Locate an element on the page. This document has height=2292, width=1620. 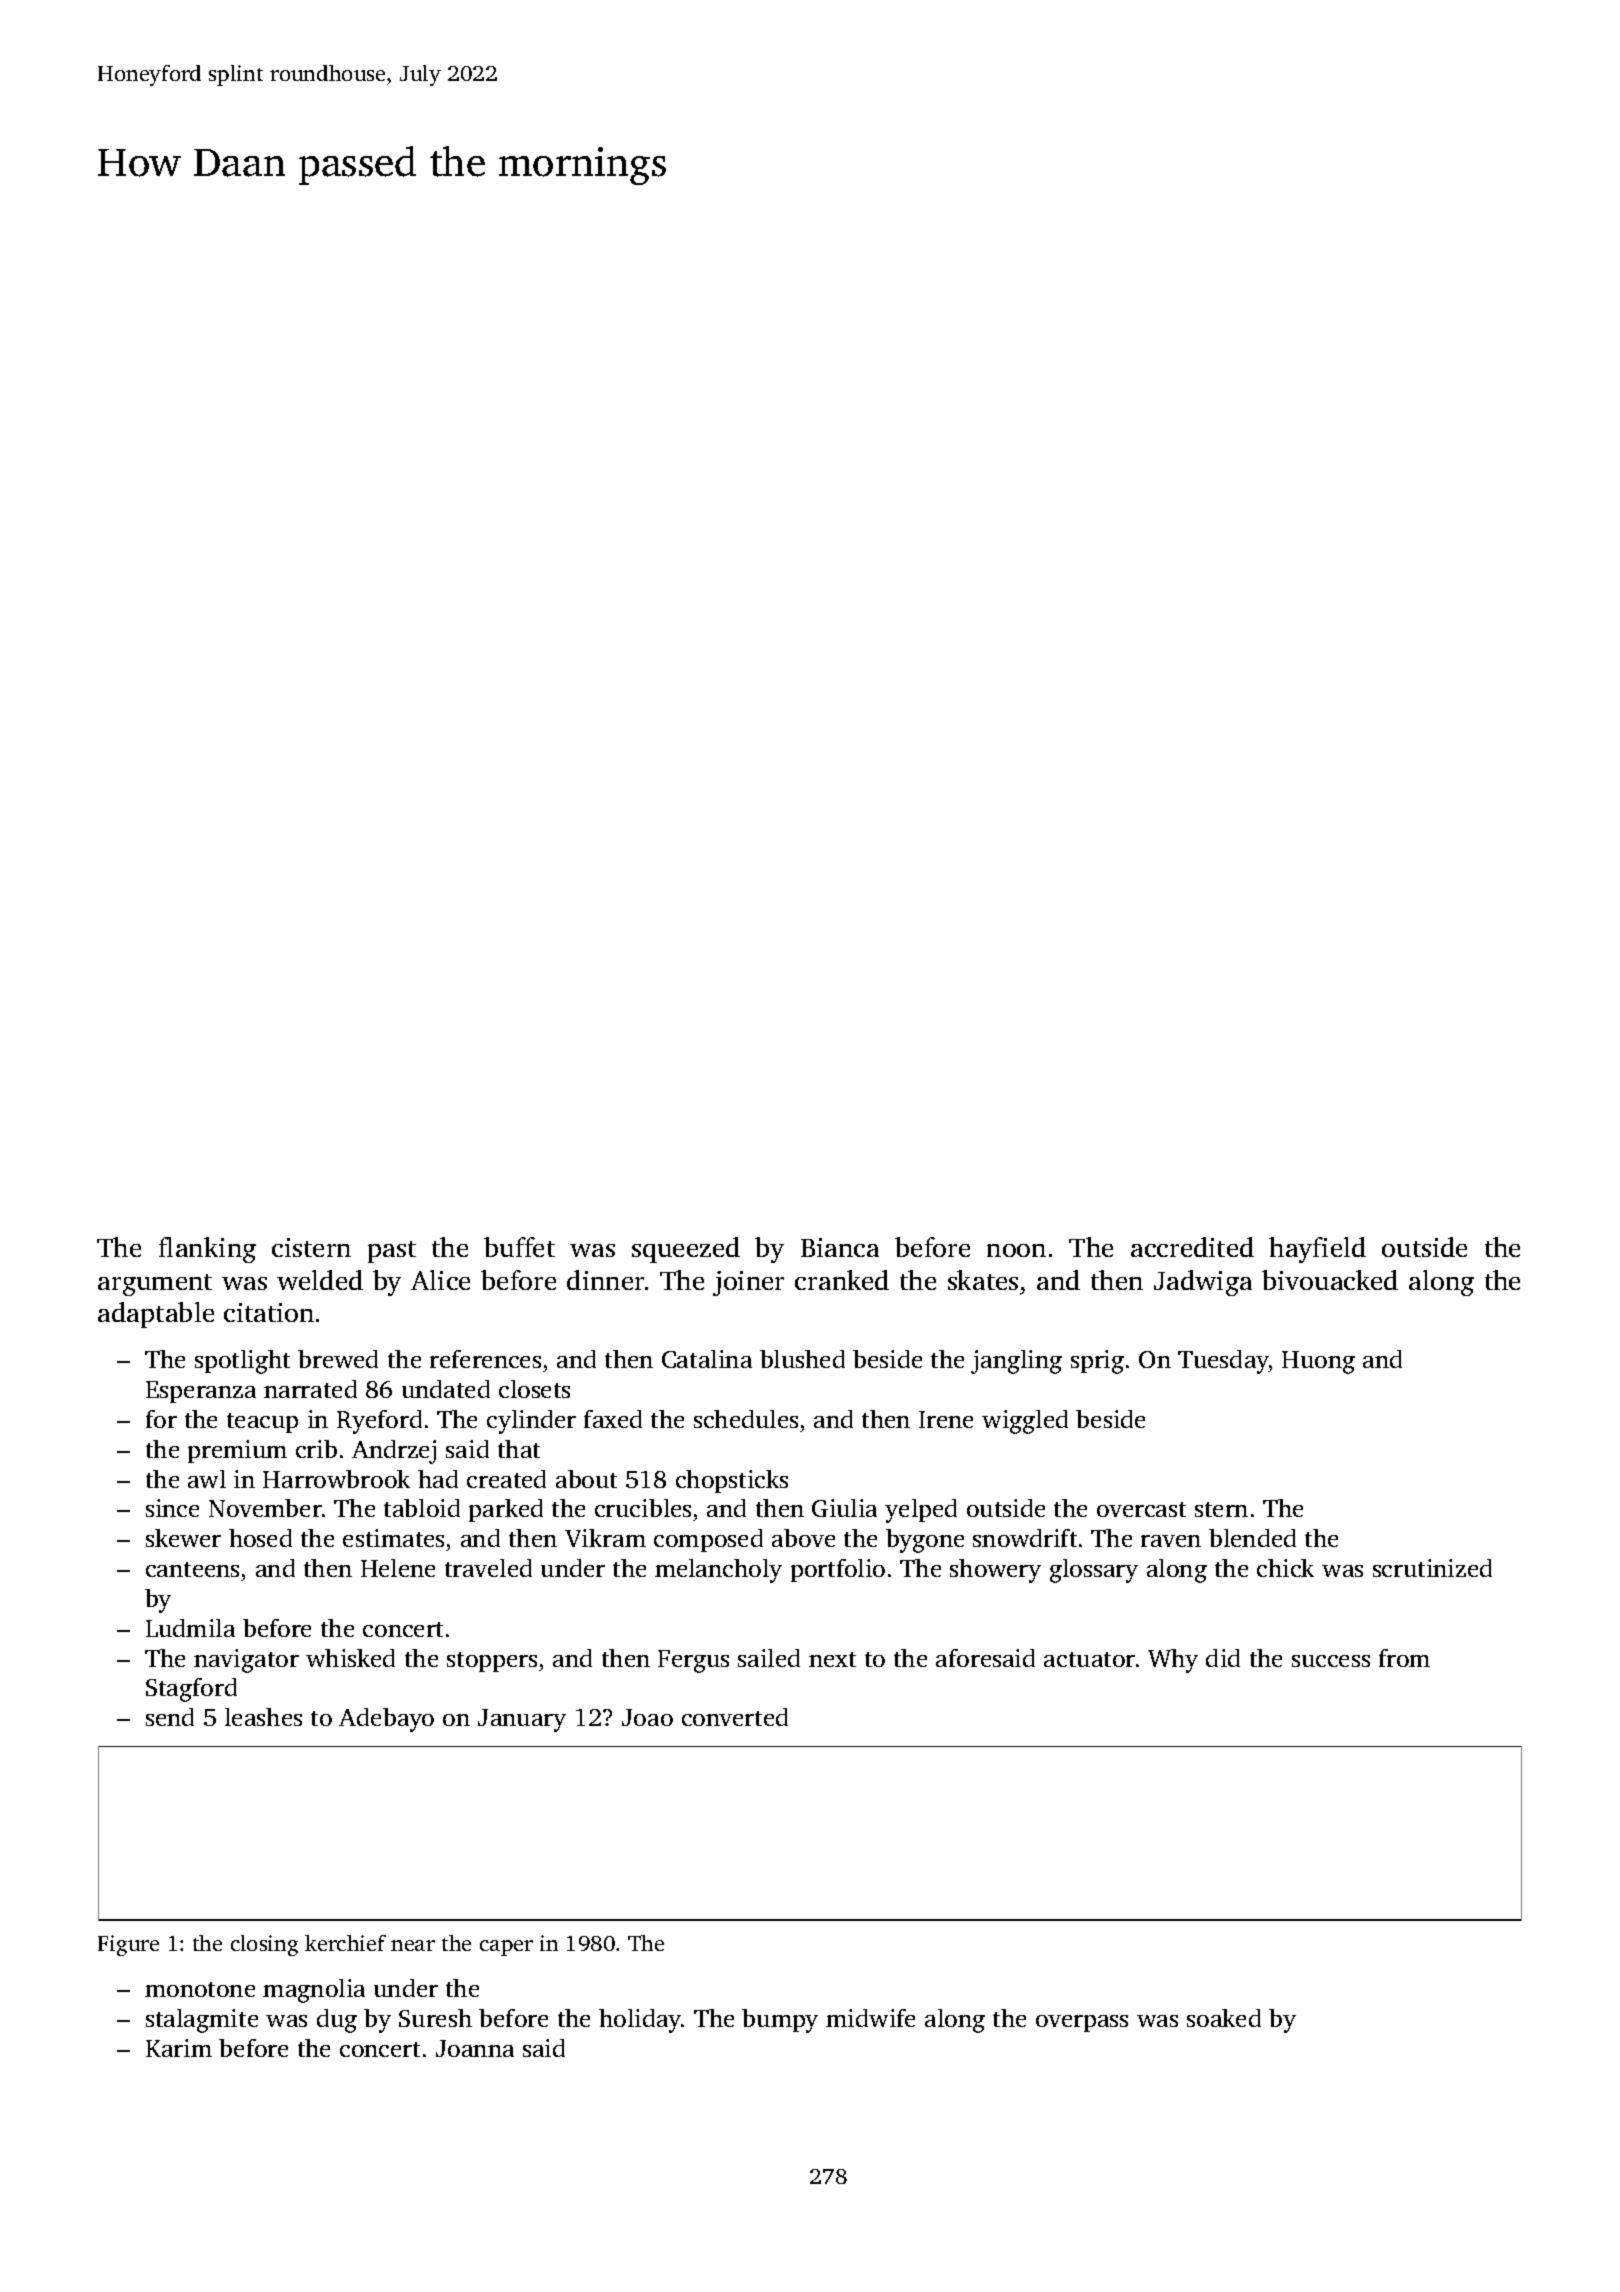
cranked is located at coordinates (842, 1280).
